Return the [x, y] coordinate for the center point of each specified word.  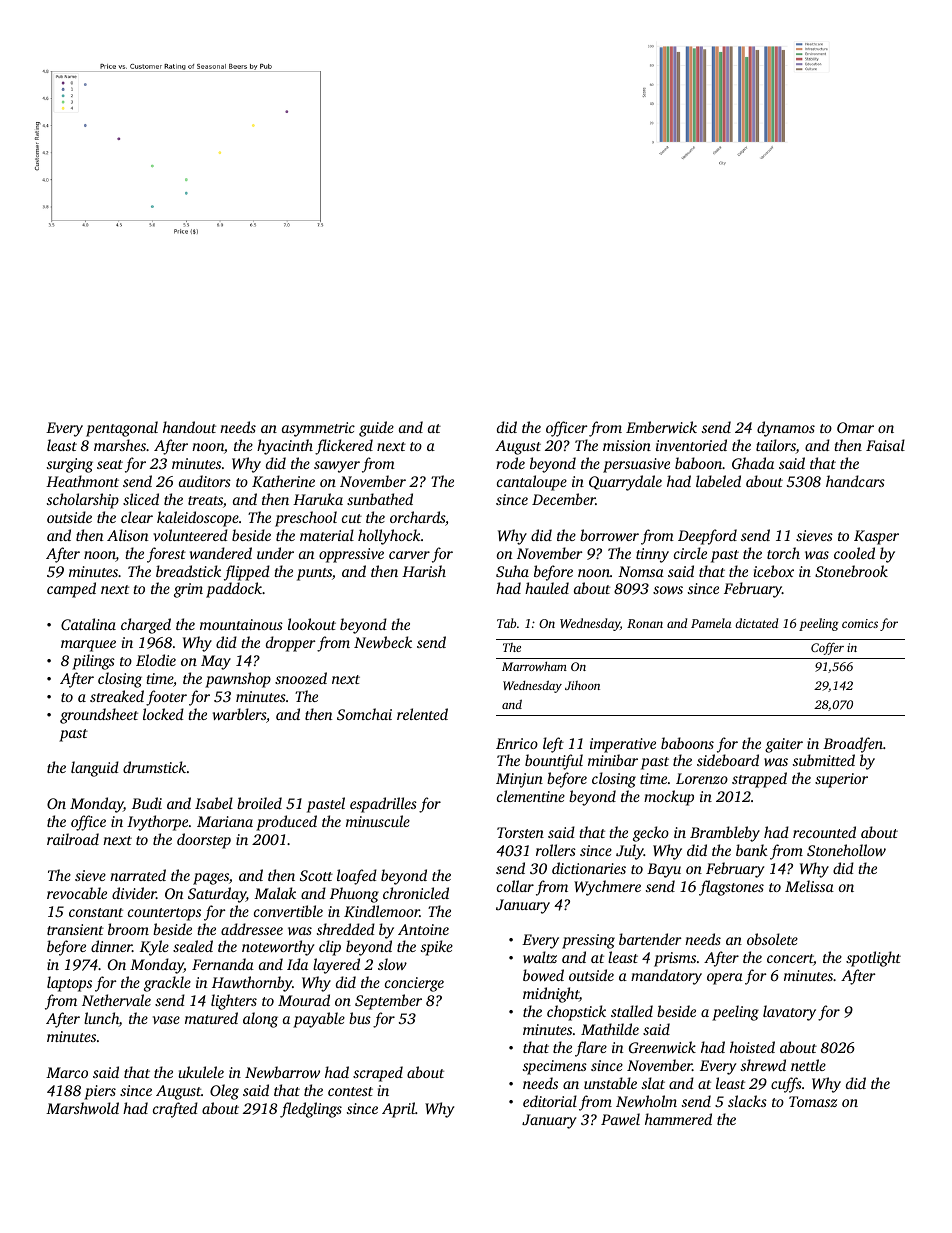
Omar [855, 427]
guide [376, 429]
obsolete [772, 939]
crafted [175, 1110]
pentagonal [122, 429]
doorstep [204, 841]
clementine [531, 796]
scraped [378, 1074]
